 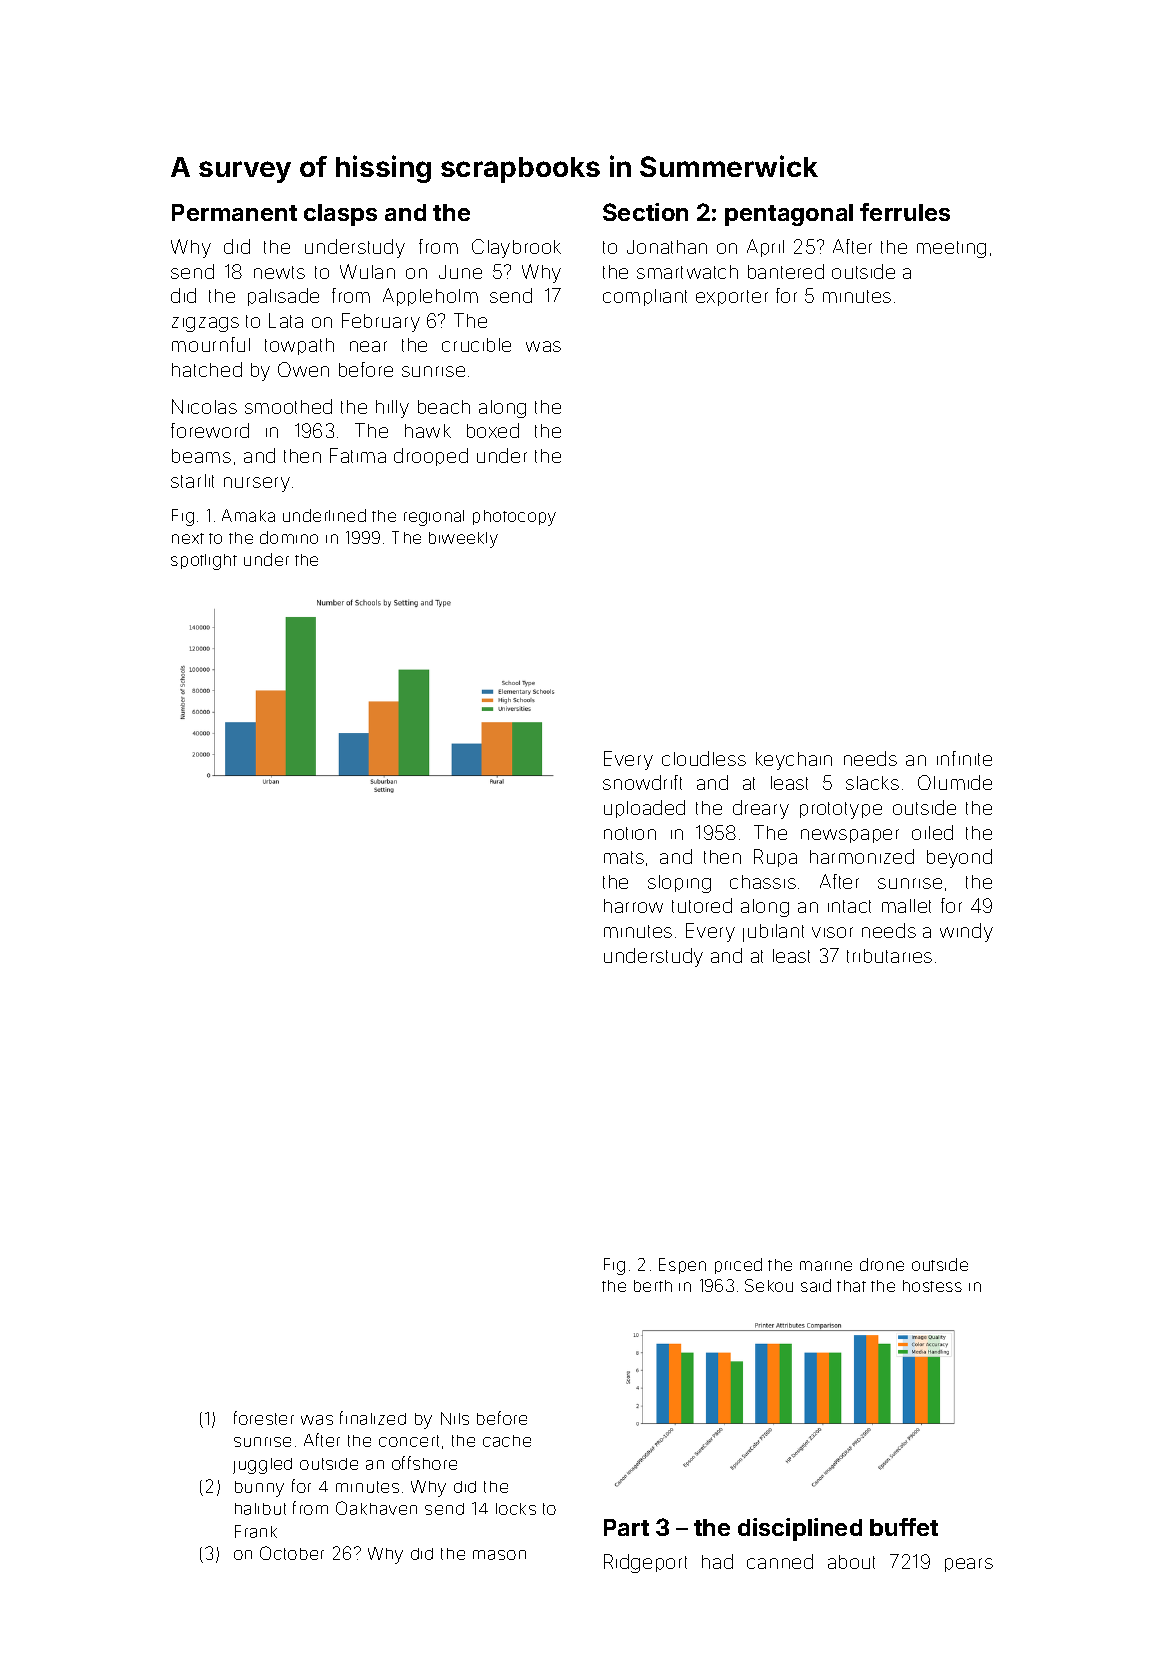 What do you see at coordinates (204, 562) in the page?
I see `spotlight` at bounding box center [204, 562].
